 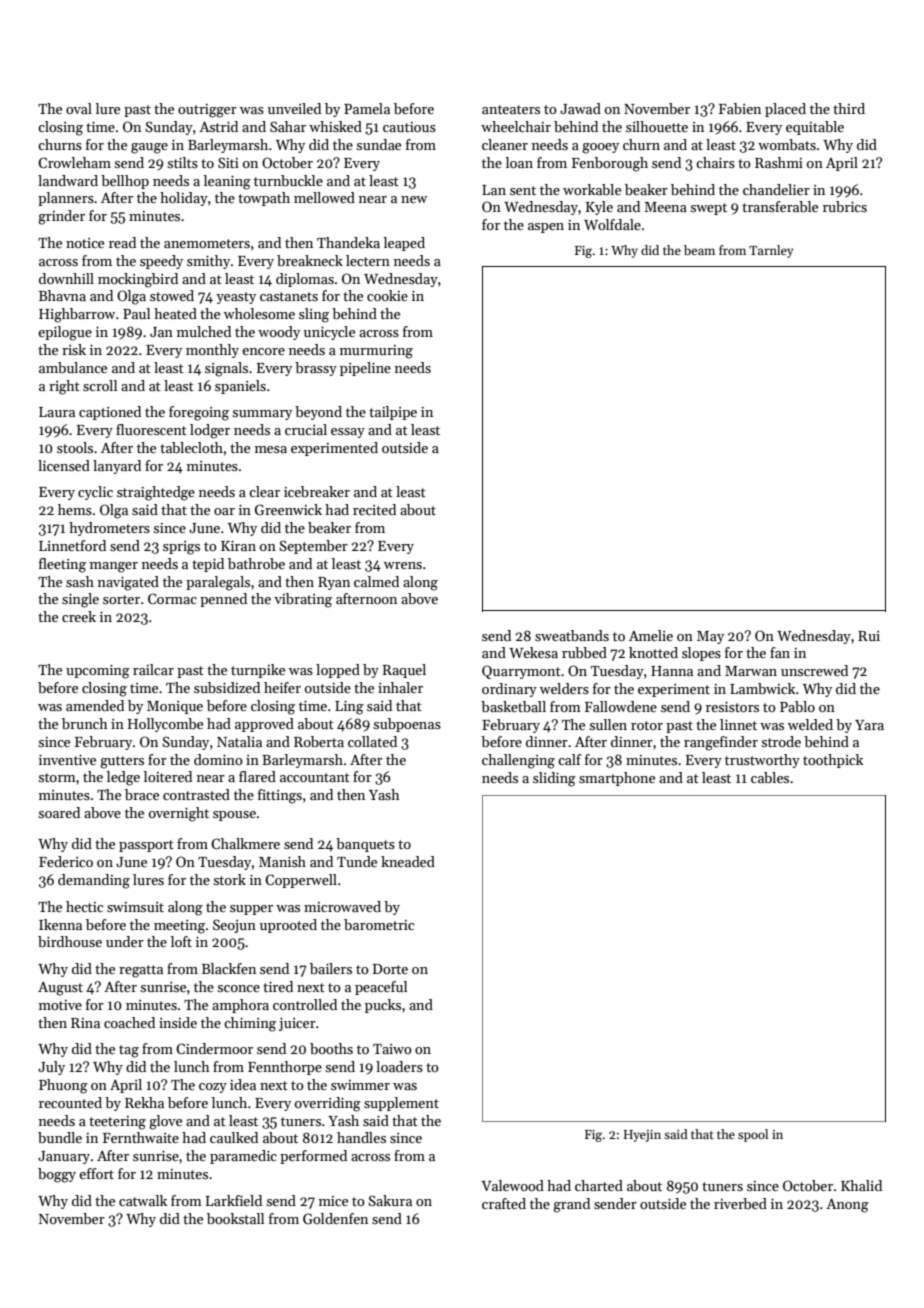 I want to click on grinder, so click(x=61, y=217).
